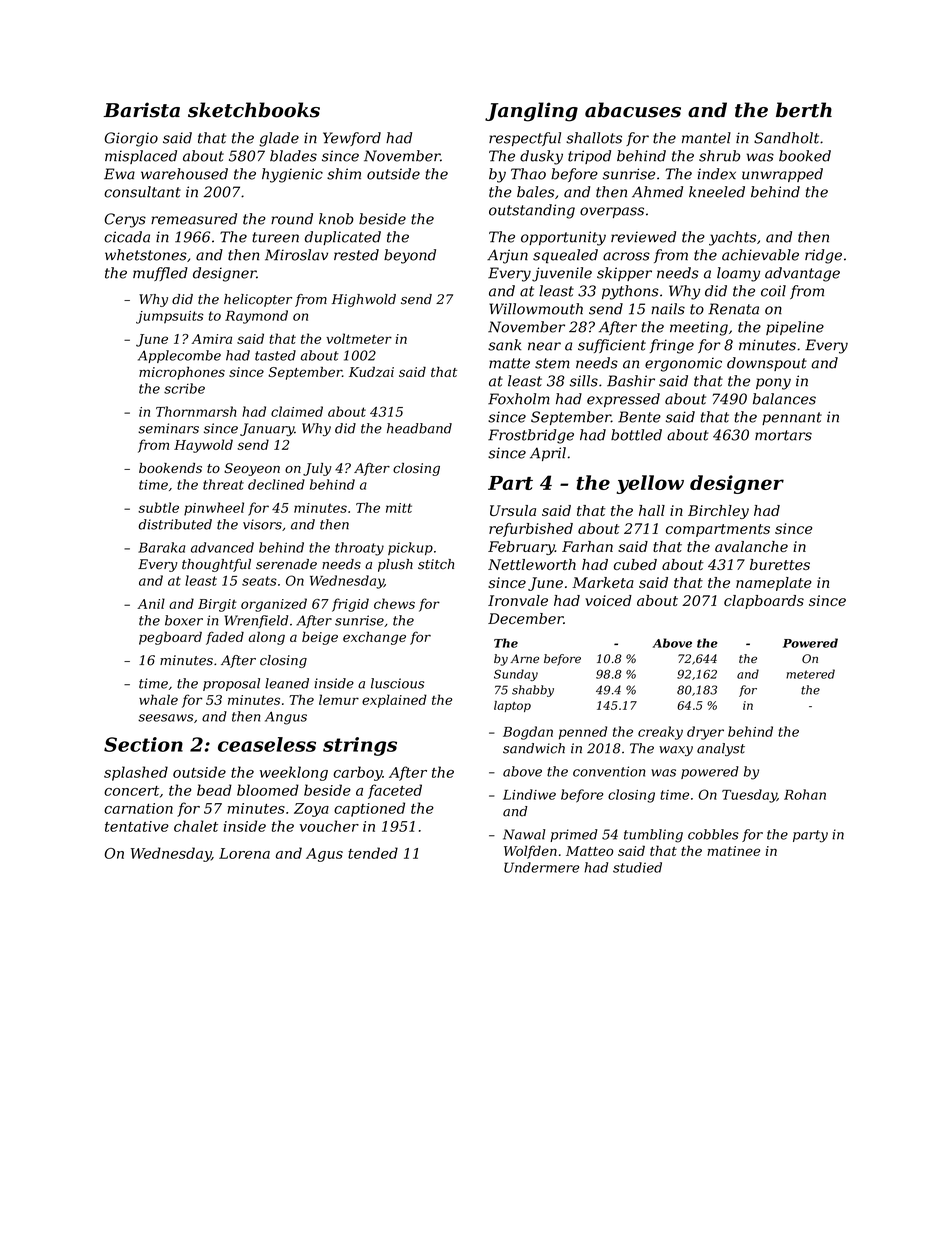 The width and height of the page is (952, 1233). I want to click on advantage, so click(802, 274).
